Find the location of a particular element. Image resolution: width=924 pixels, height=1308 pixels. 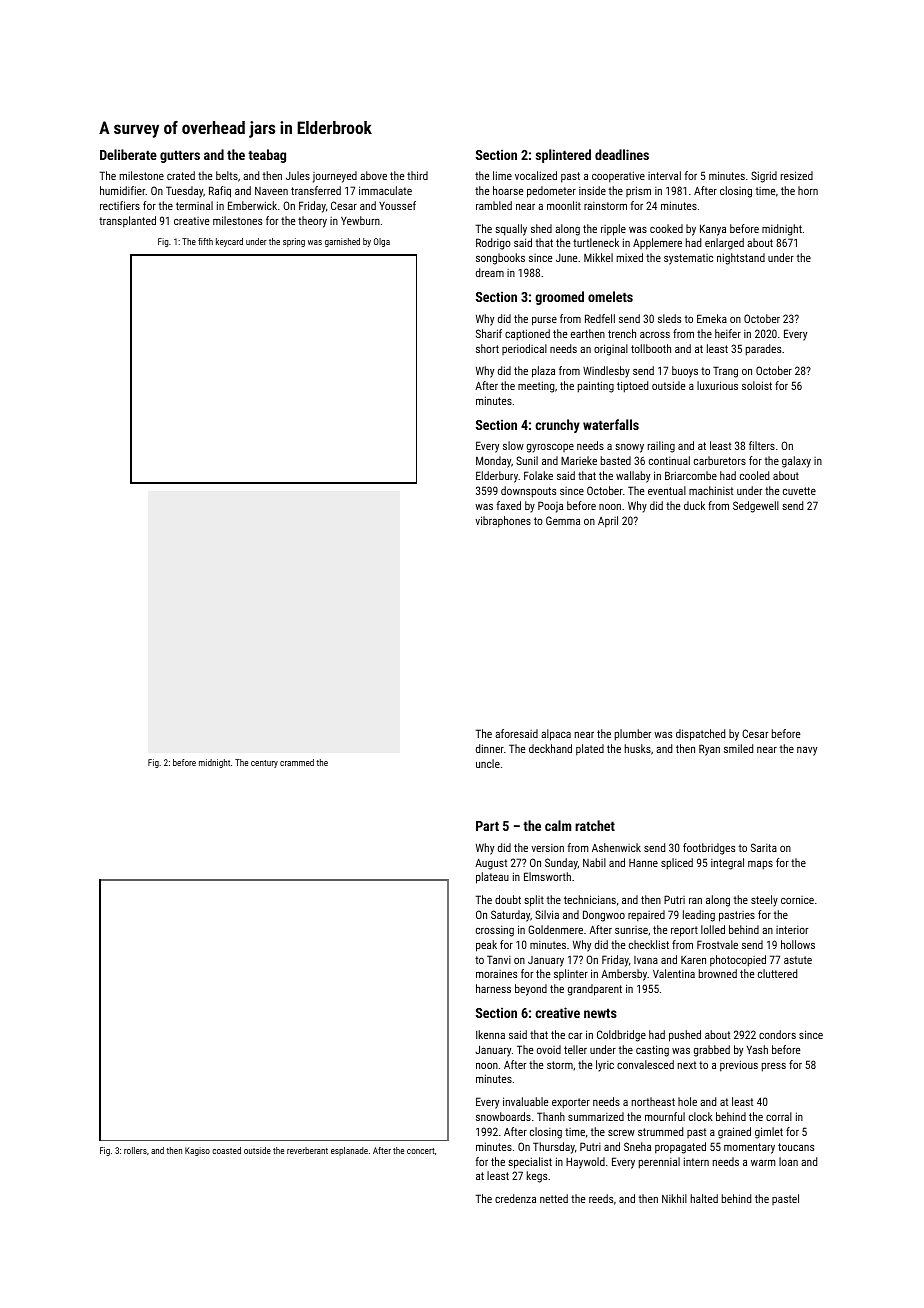

filters is located at coordinates (762, 445).
